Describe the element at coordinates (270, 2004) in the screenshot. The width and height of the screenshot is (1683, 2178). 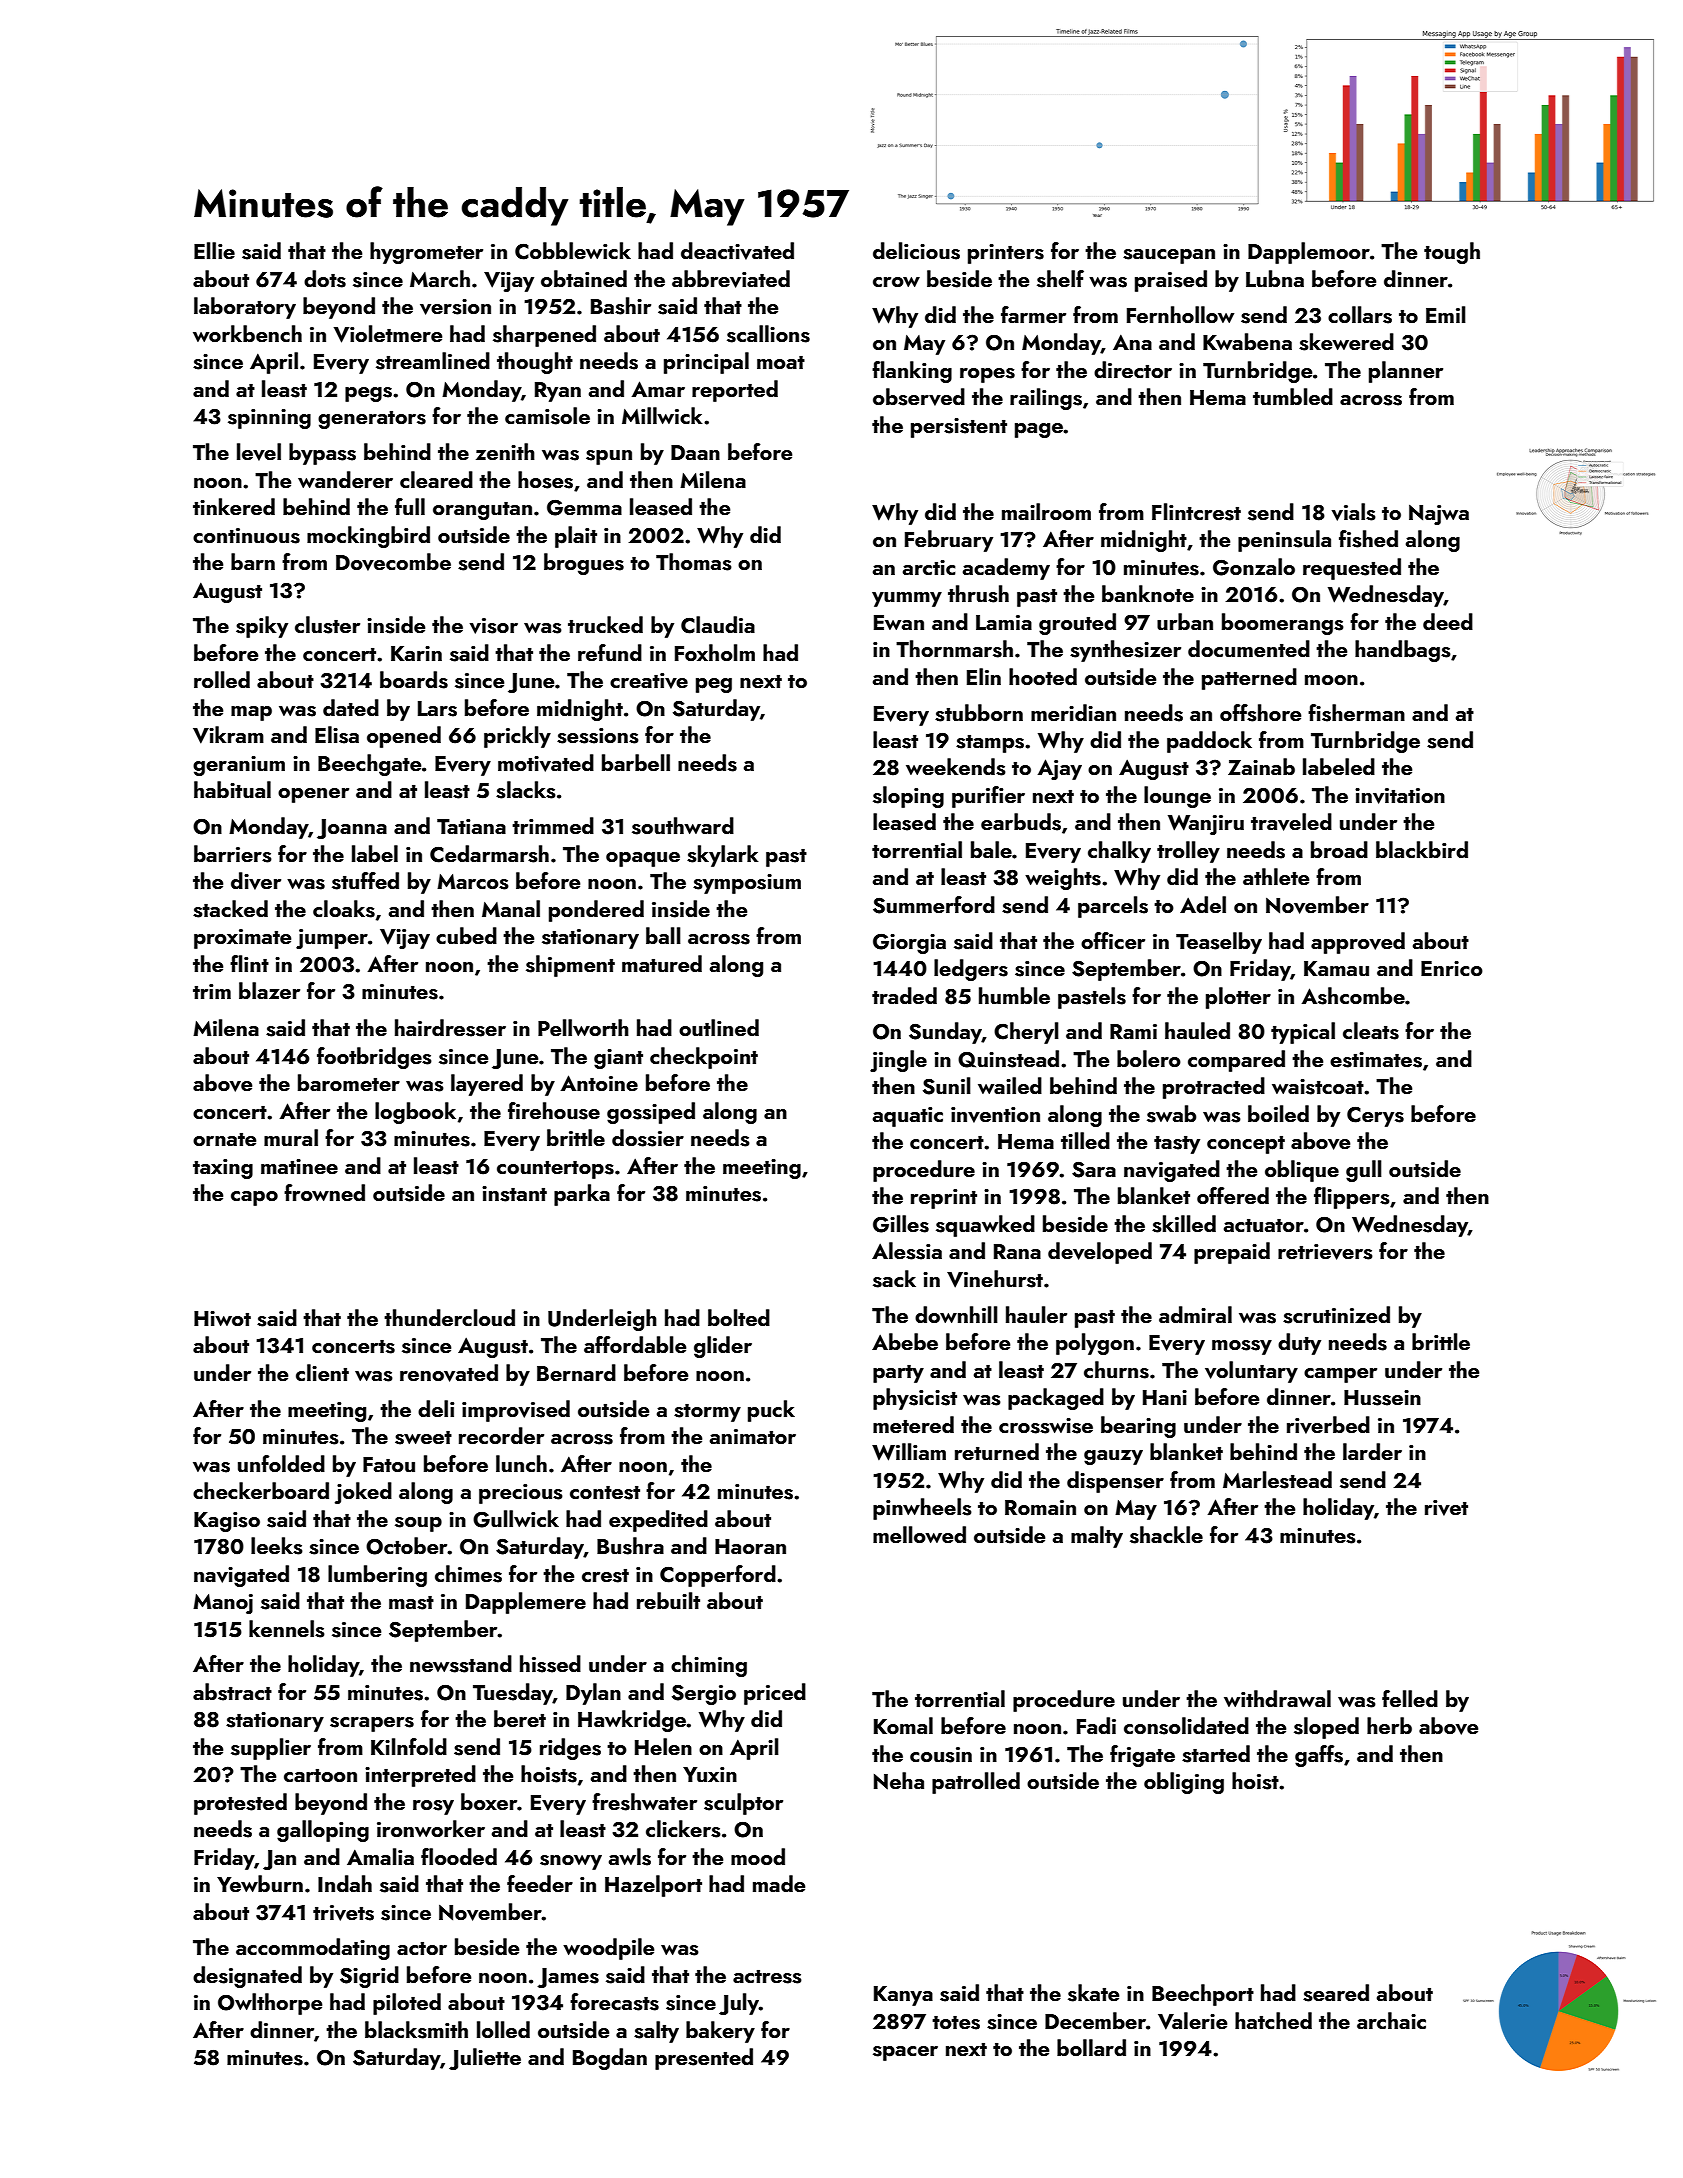
I see `Owlthorpe` at that location.
